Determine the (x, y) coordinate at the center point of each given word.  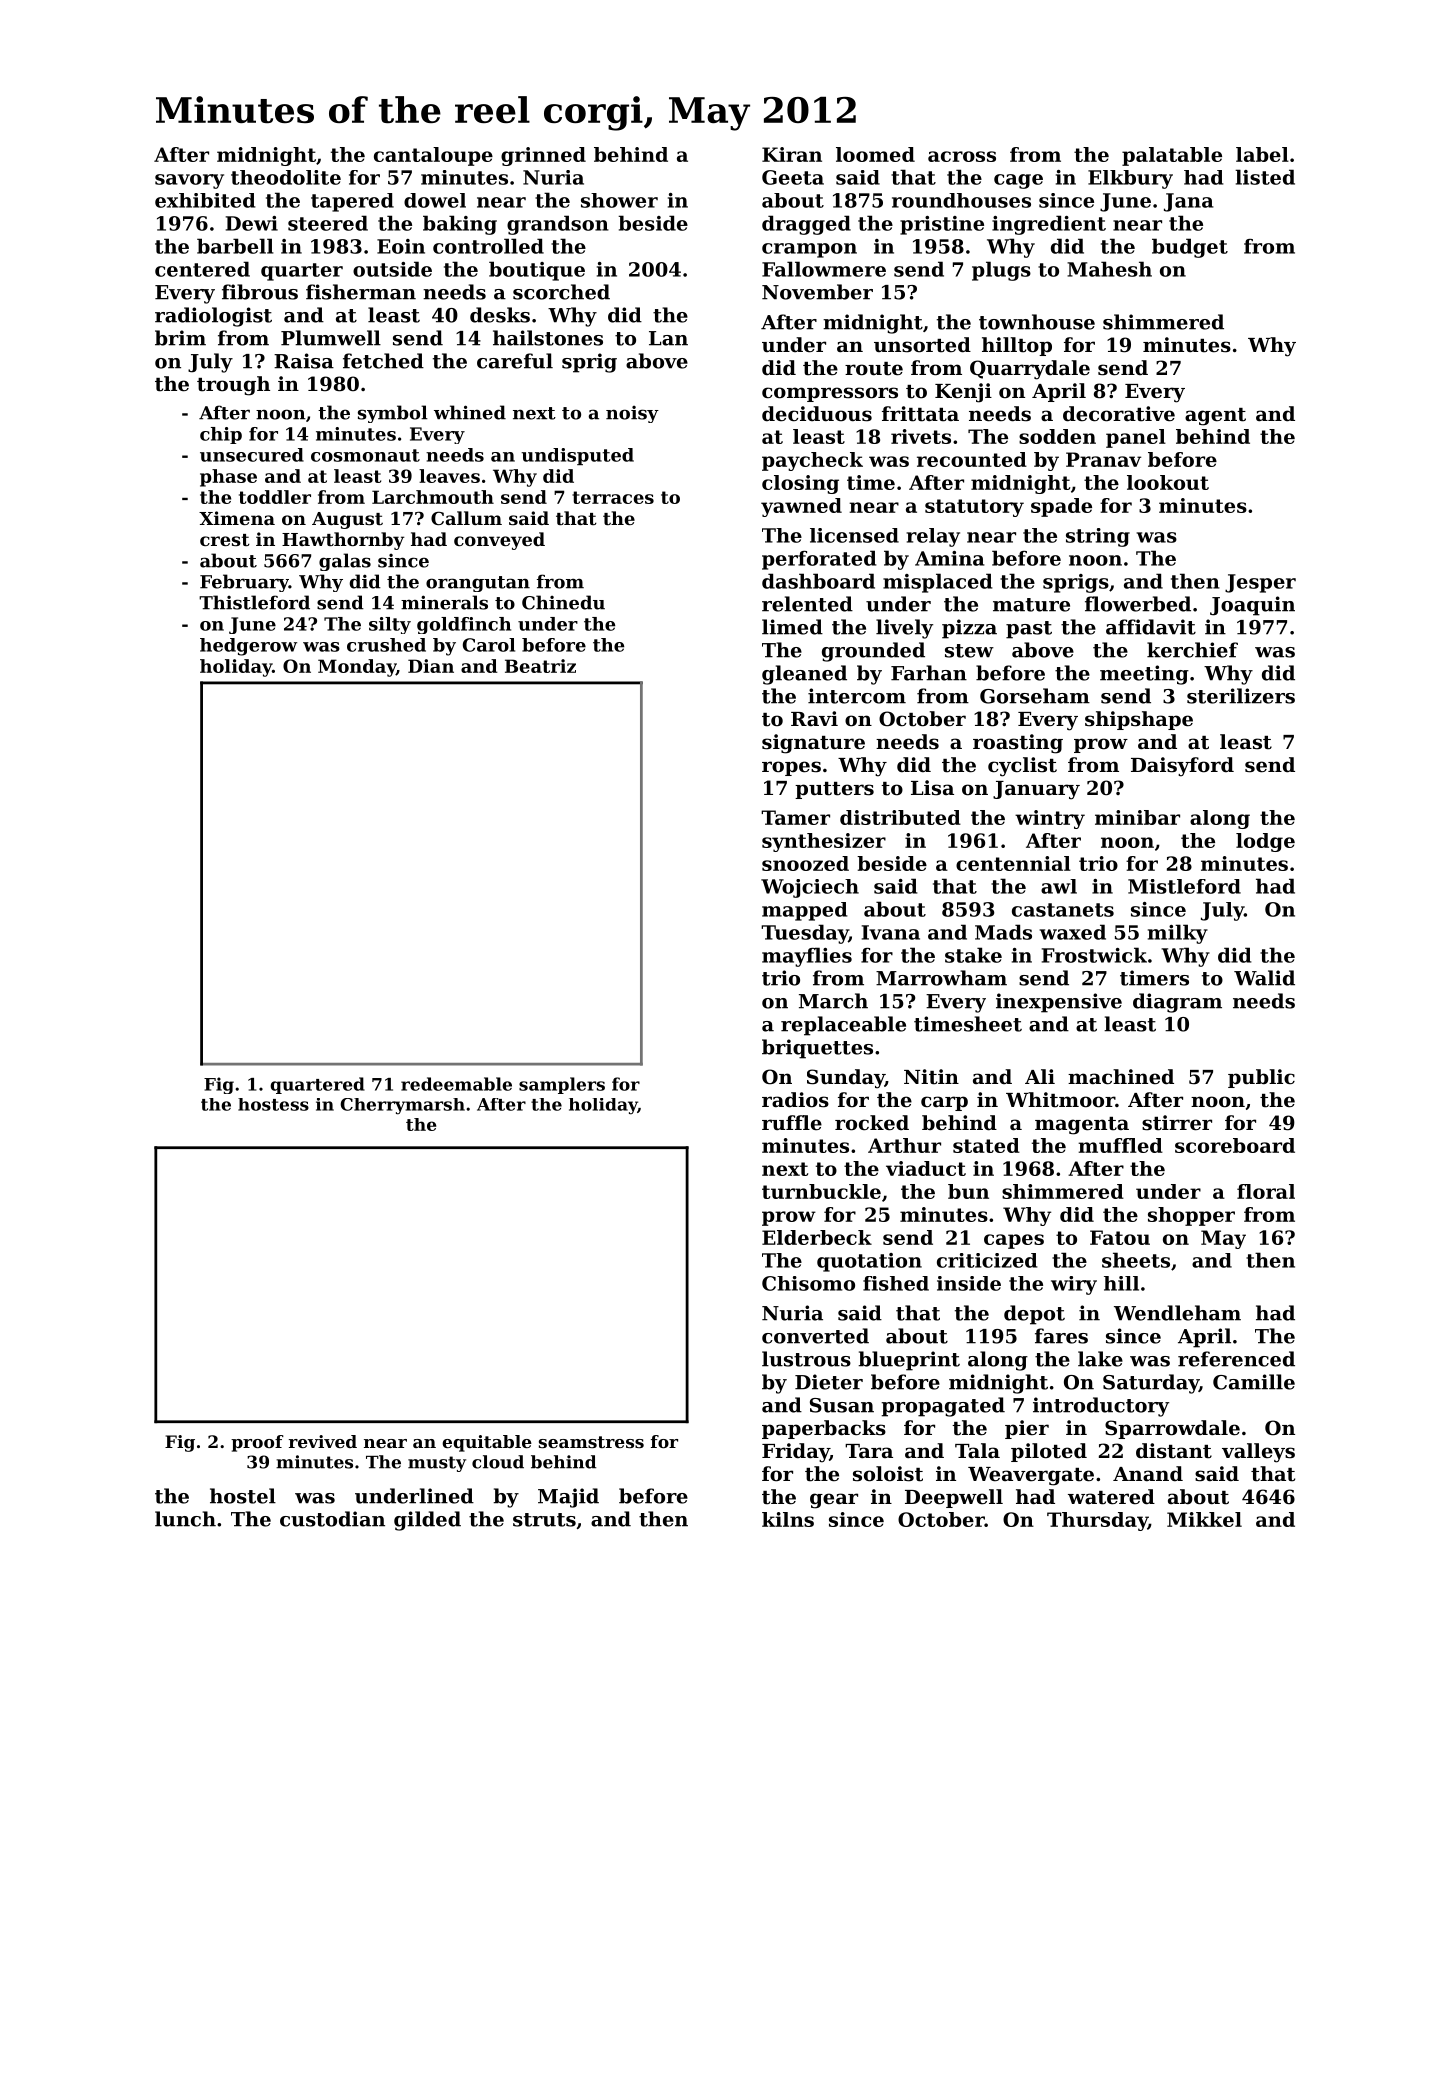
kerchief (1192, 650)
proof (257, 1443)
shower (619, 200)
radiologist (213, 317)
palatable (1172, 156)
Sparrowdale (1172, 1429)
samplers (562, 1085)
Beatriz (540, 666)
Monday (357, 668)
